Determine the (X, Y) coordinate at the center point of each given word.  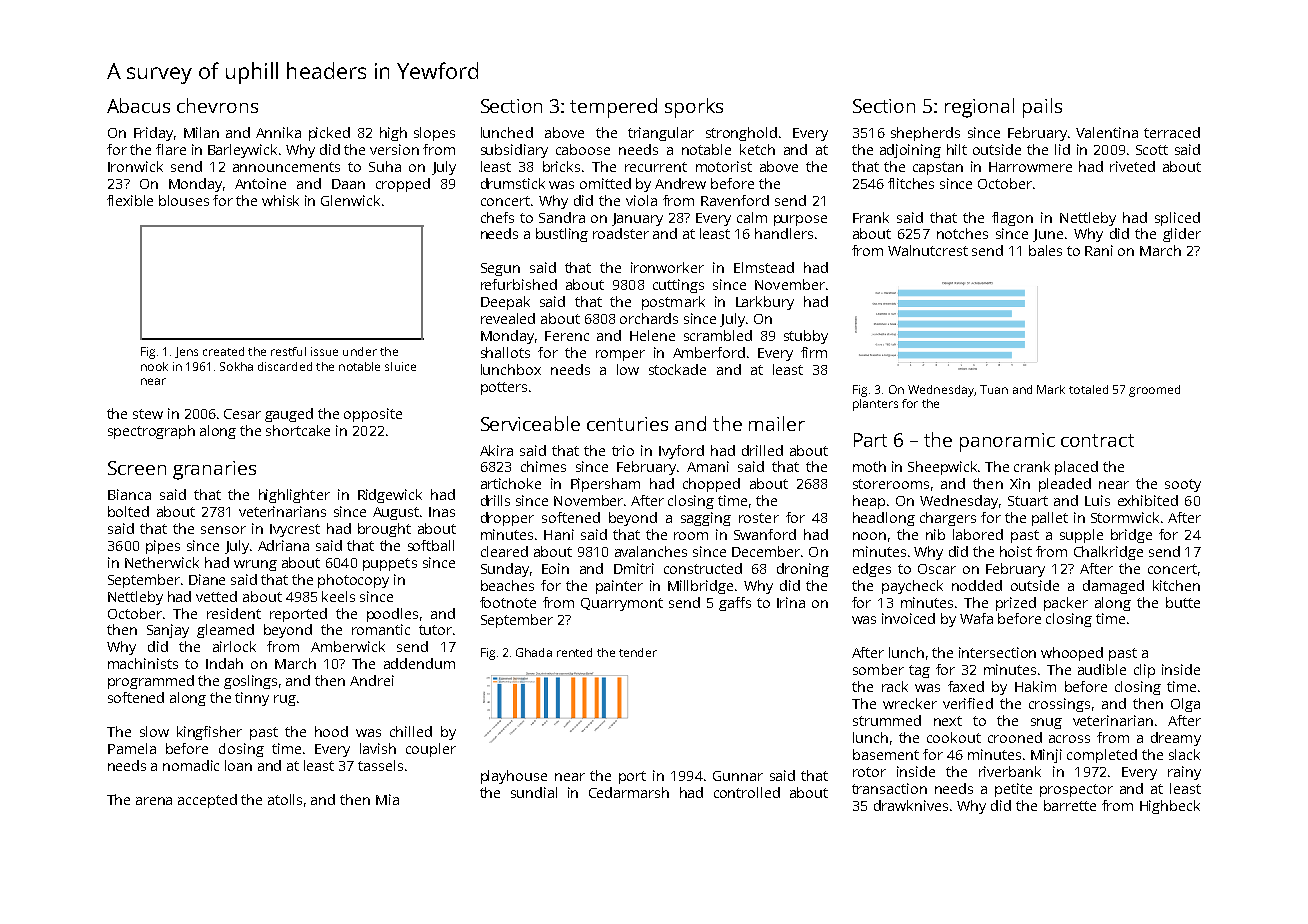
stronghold (741, 134)
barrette (1070, 805)
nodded (977, 585)
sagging (706, 519)
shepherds (925, 134)
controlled (747, 792)
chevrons (217, 105)
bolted (128, 511)
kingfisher (209, 733)
